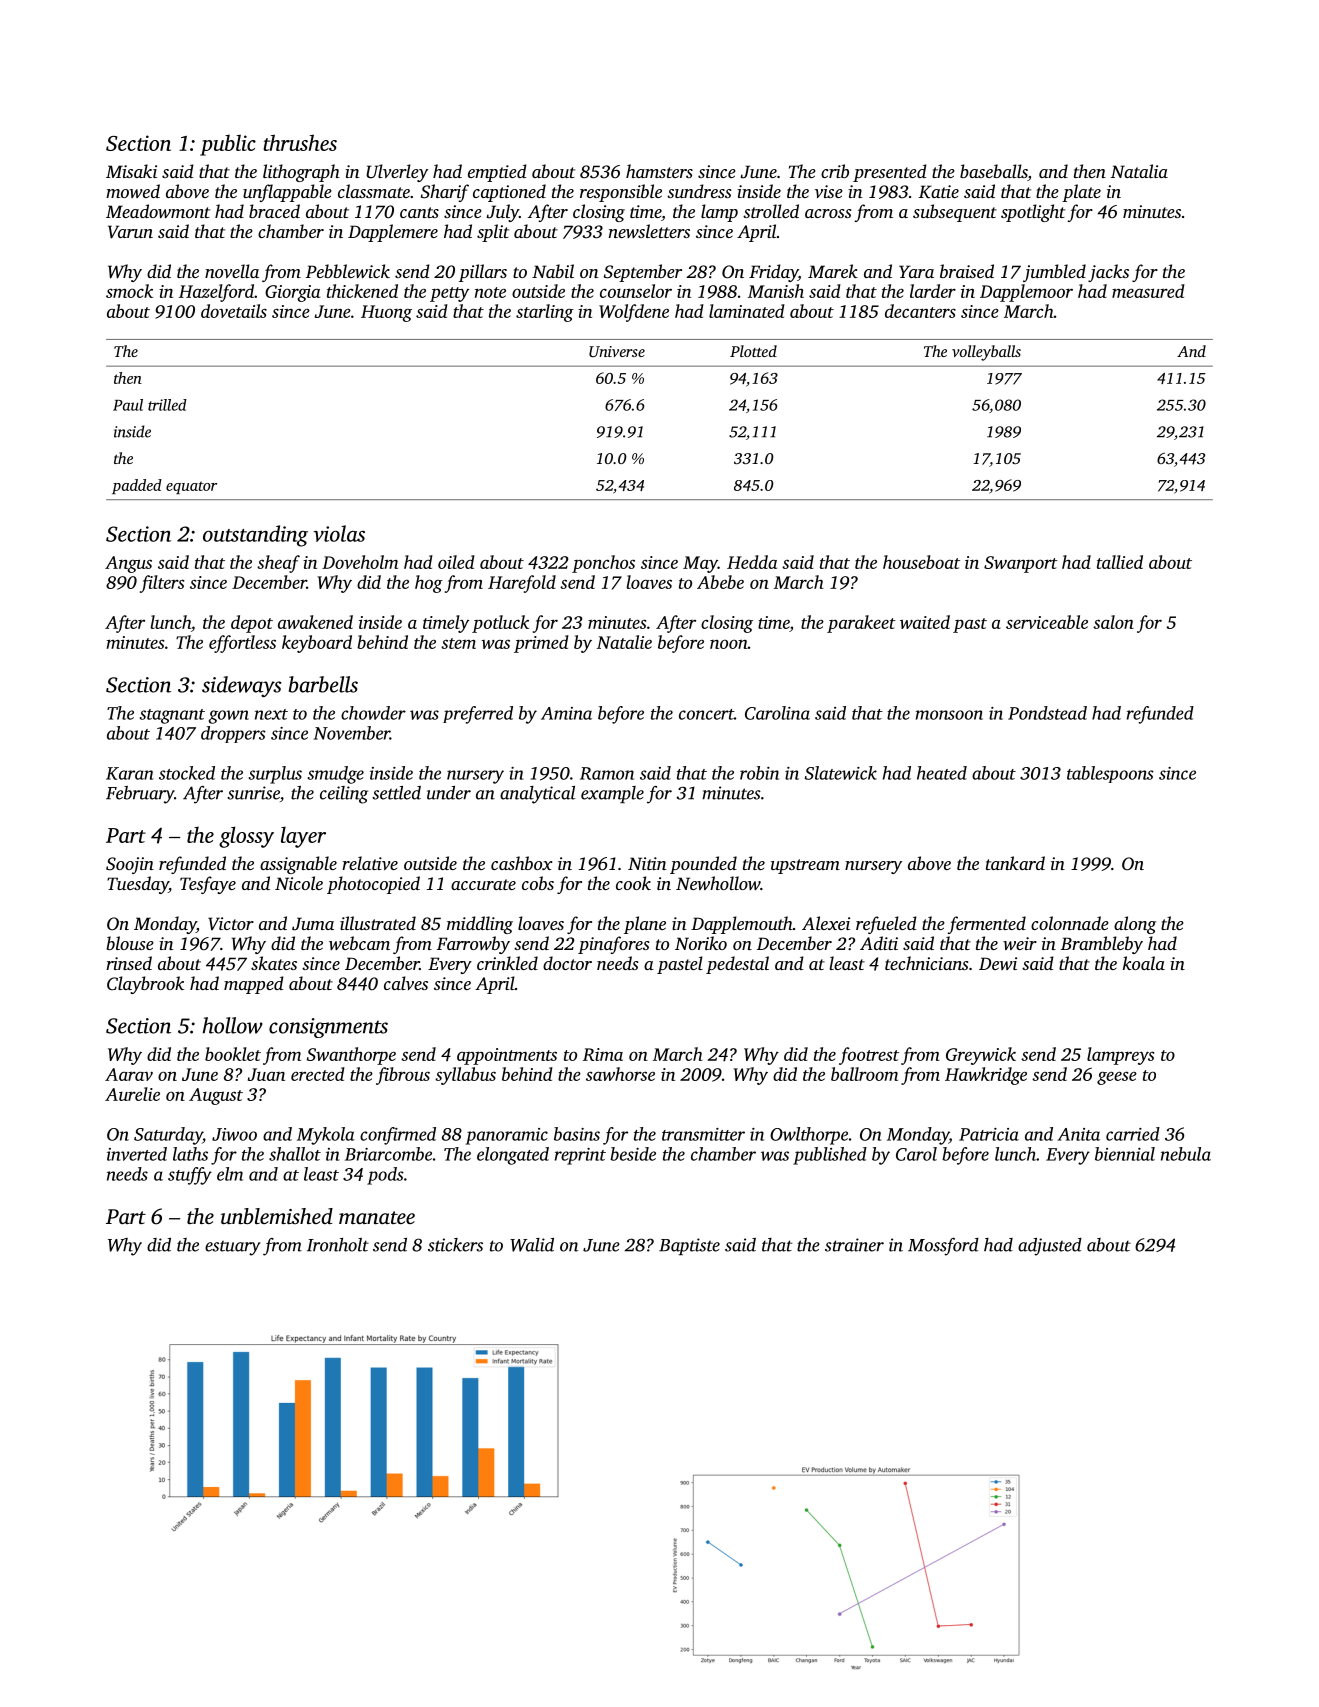 The width and height of the screenshot is (1319, 1707). Describe the element at coordinates (809, 1136) in the screenshot. I see `Owlthorpe` at that location.
